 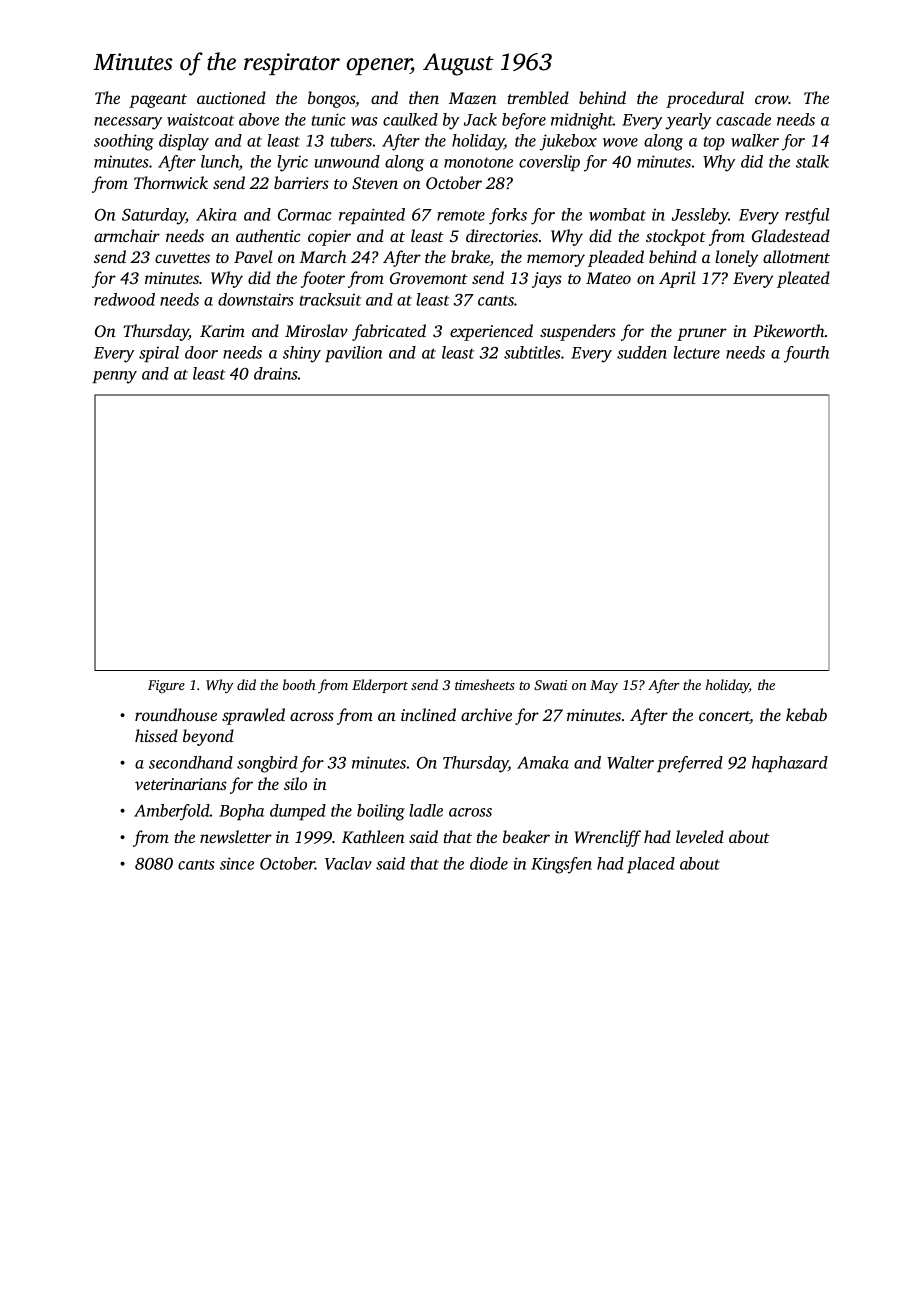 What do you see at coordinates (158, 101) in the document?
I see `pageant` at bounding box center [158, 101].
